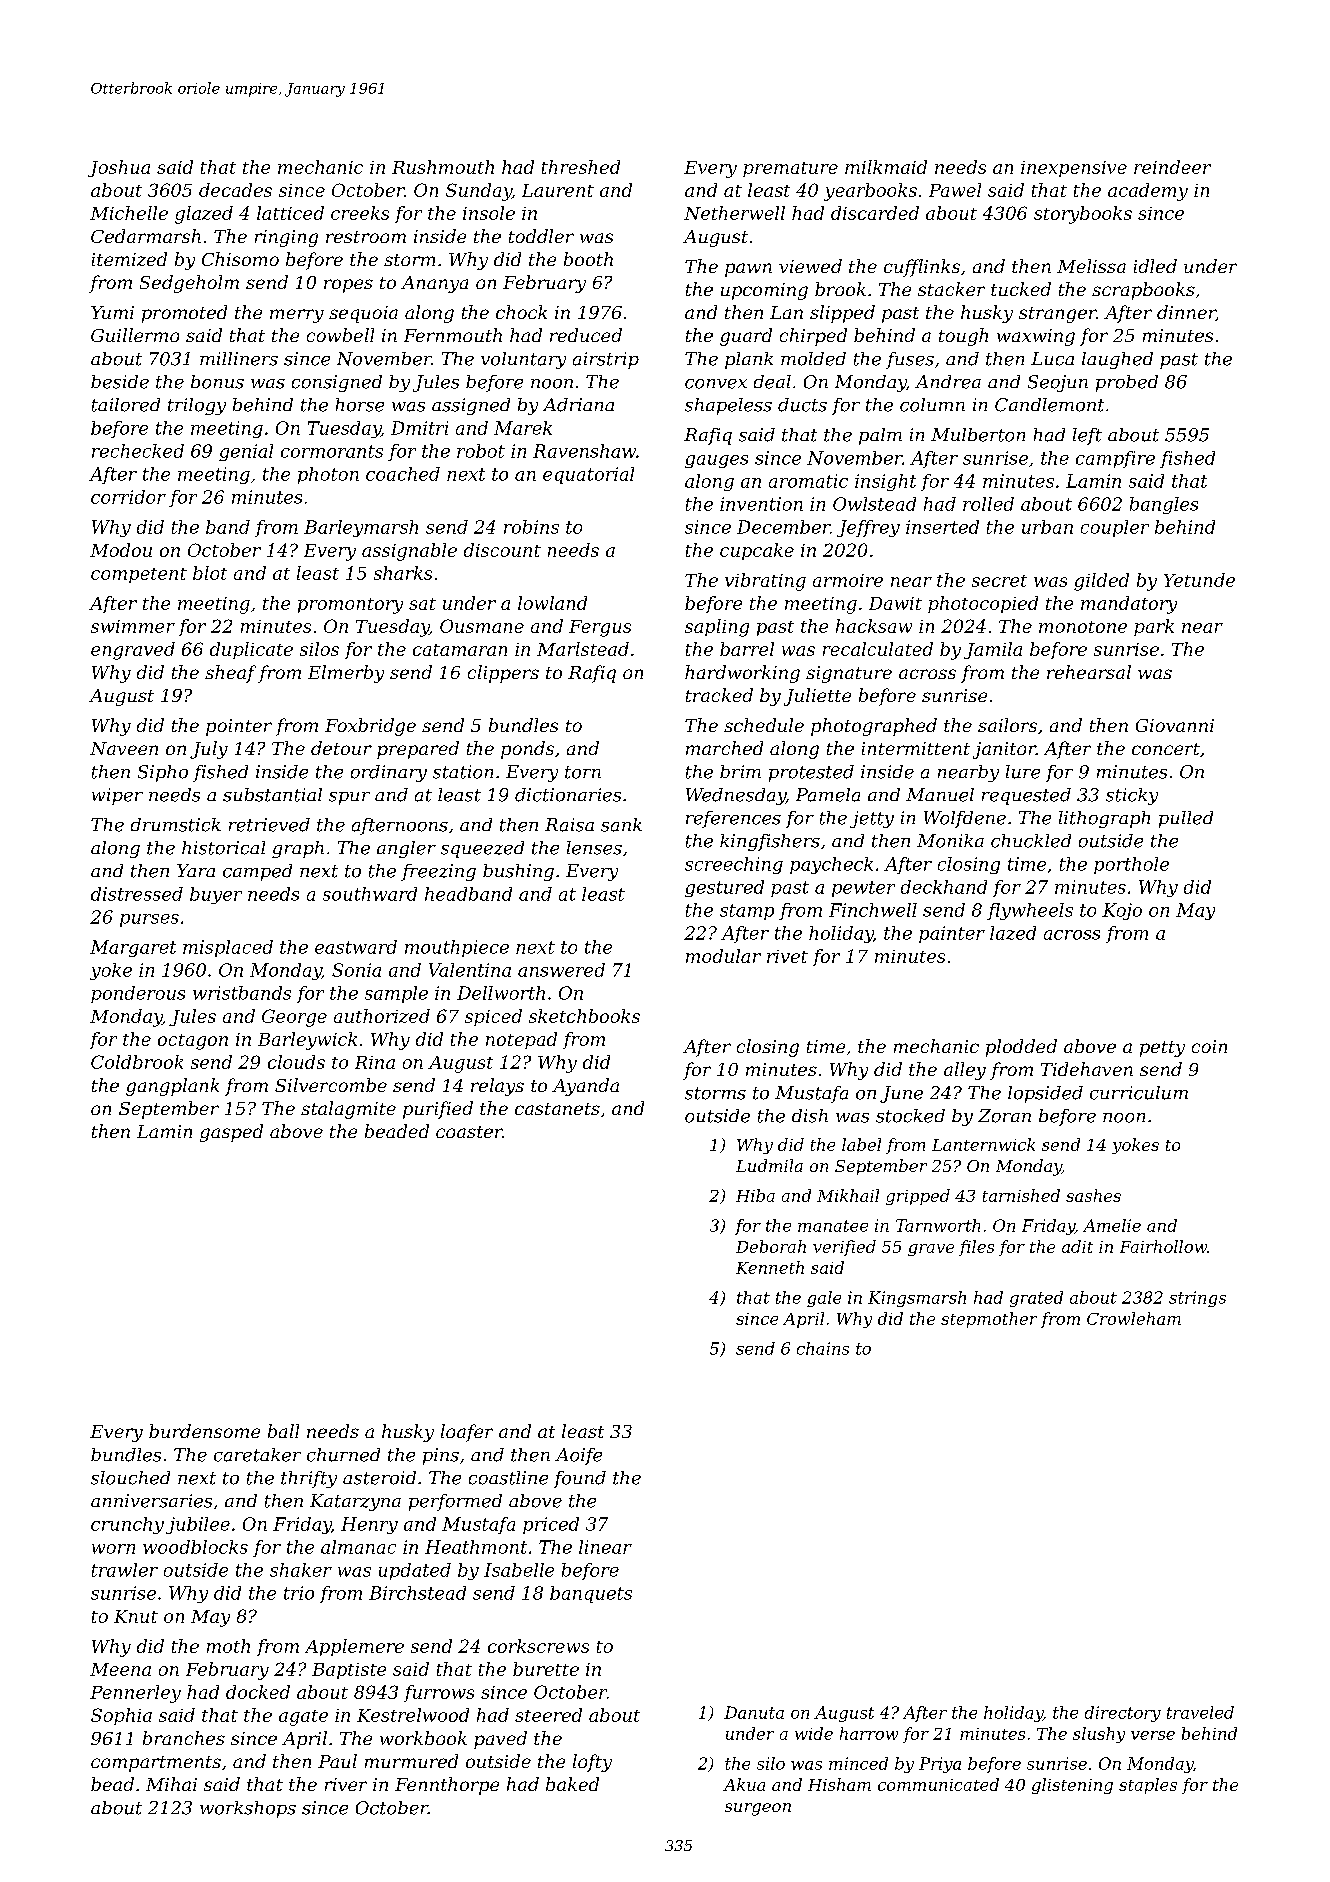 The width and height of the image is (1330, 1882). What do you see at coordinates (944, 887) in the image?
I see `deckhand` at bounding box center [944, 887].
